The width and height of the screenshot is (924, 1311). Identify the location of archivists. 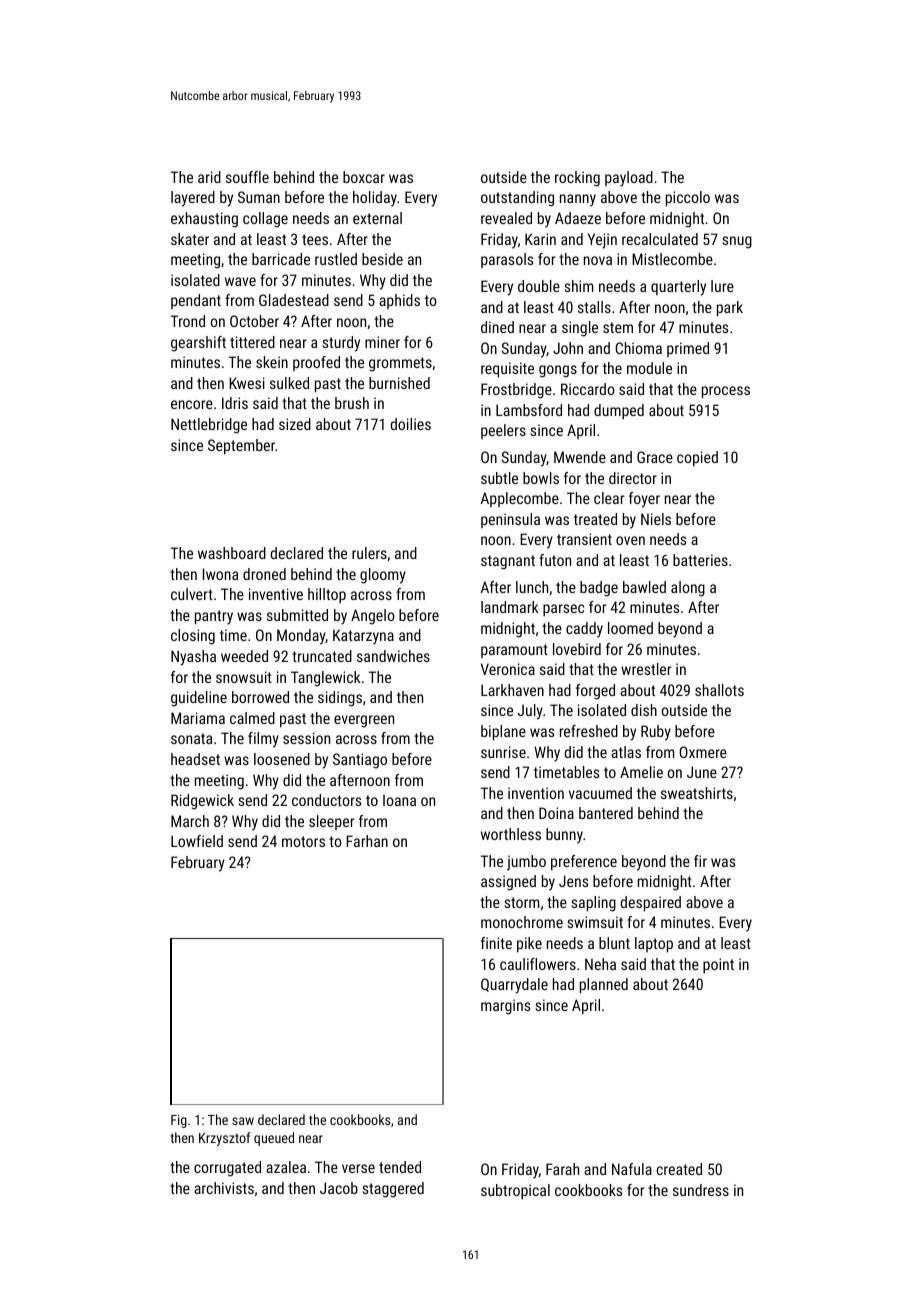
(224, 1188).
